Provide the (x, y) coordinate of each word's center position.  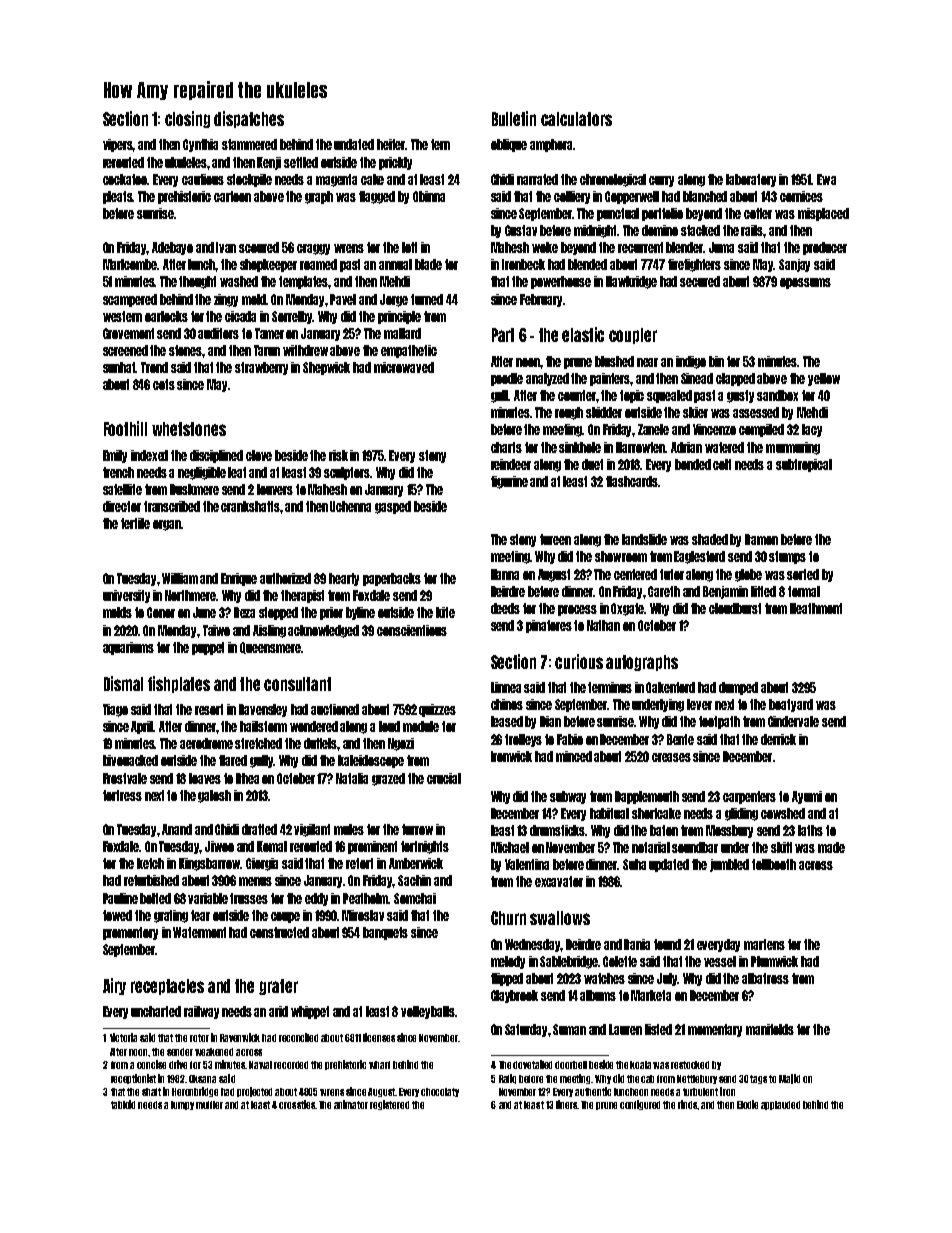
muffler (209, 1105)
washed (239, 281)
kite (445, 612)
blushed (614, 361)
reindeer (511, 464)
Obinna (429, 196)
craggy (313, 249)
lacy (812, 430)
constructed (279, 932)
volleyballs (428, 1012)
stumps (787, 557)
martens (764, 944)
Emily (115, 456)
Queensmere (270, 648)
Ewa (826, 179)
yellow (824, 379)
